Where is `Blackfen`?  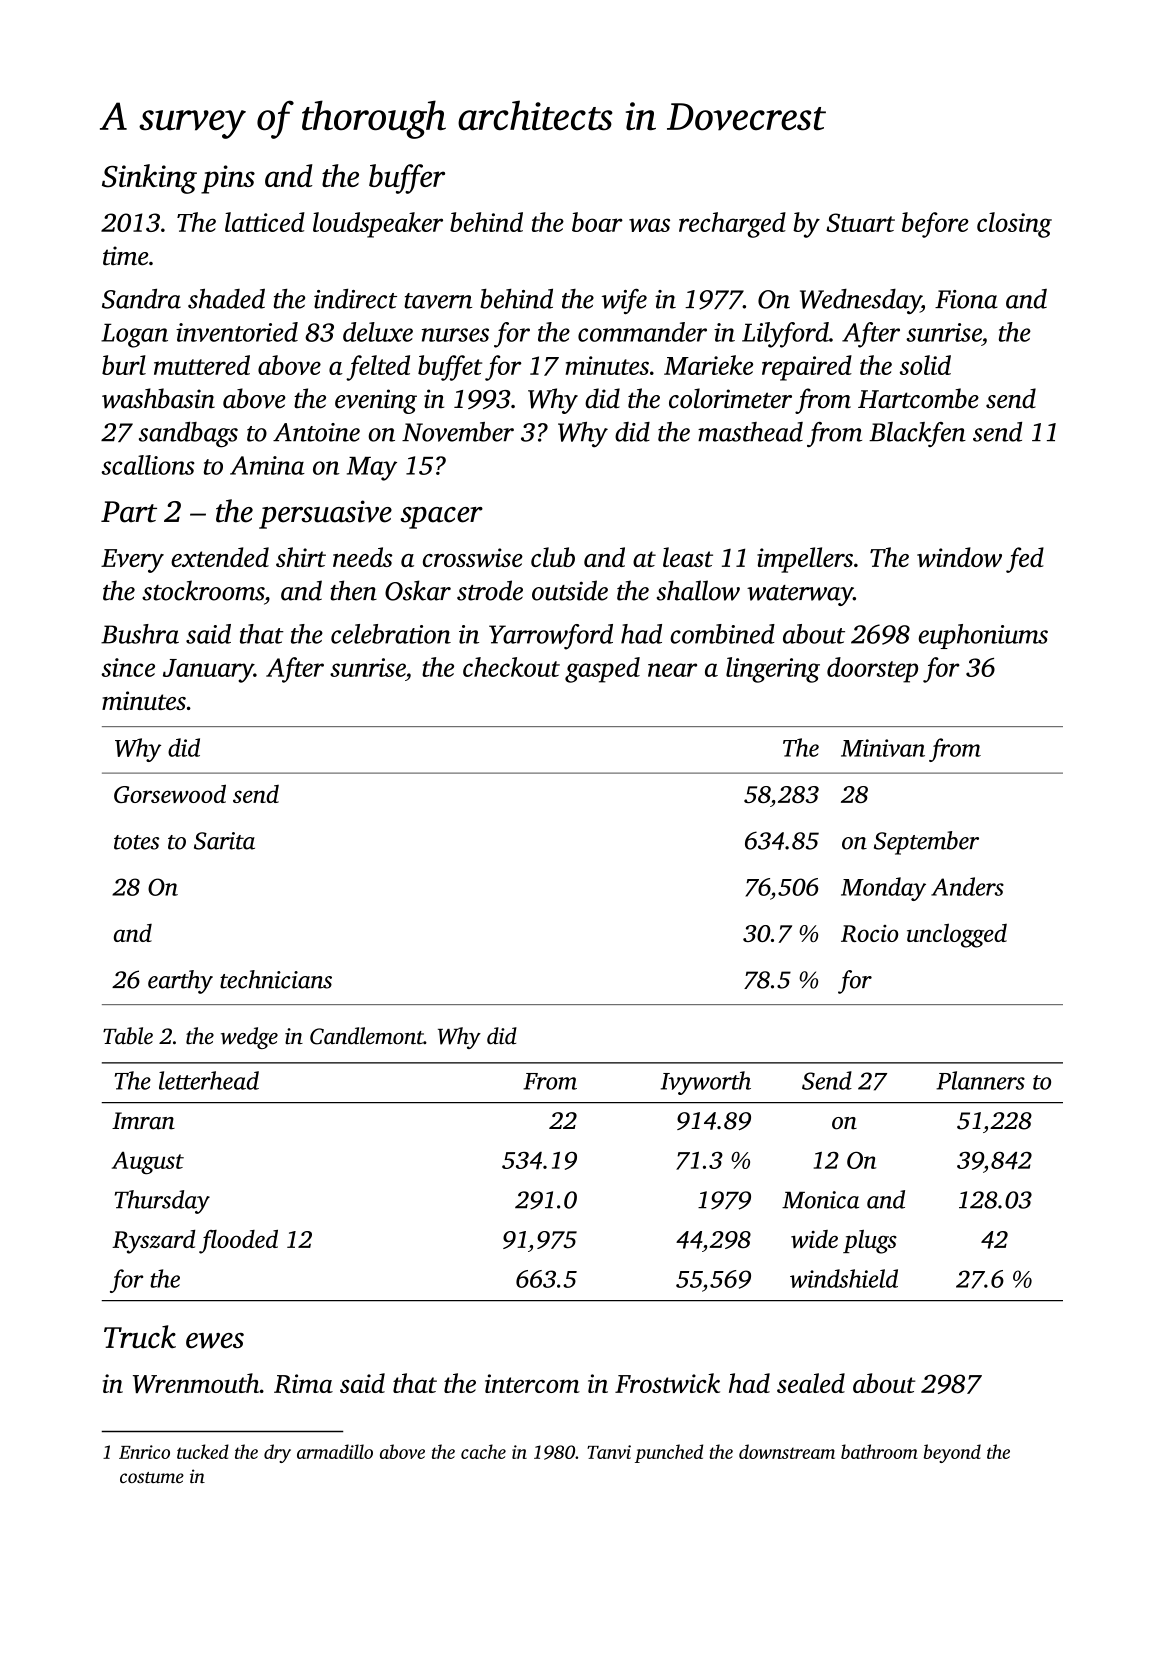 Blackfen is located at coordinates (917, 434).
